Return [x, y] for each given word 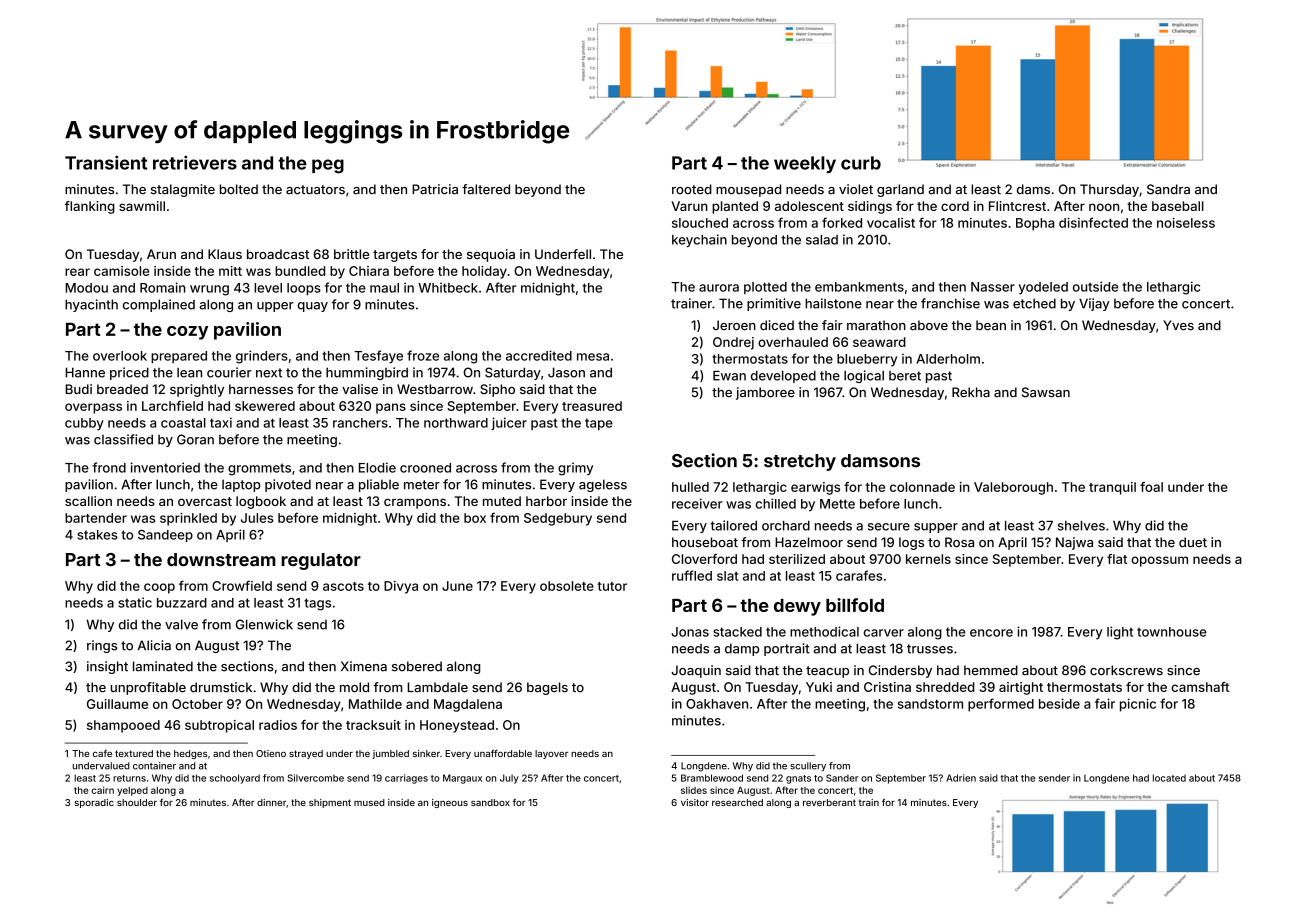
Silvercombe [316, 778]
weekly [805, 164]
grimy [575, 469]
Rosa [959, 542]
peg [328, 166]
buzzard [182, 603]
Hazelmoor [809, 542]
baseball [1178, 206]
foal [1151, 487]
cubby [84, 424]
